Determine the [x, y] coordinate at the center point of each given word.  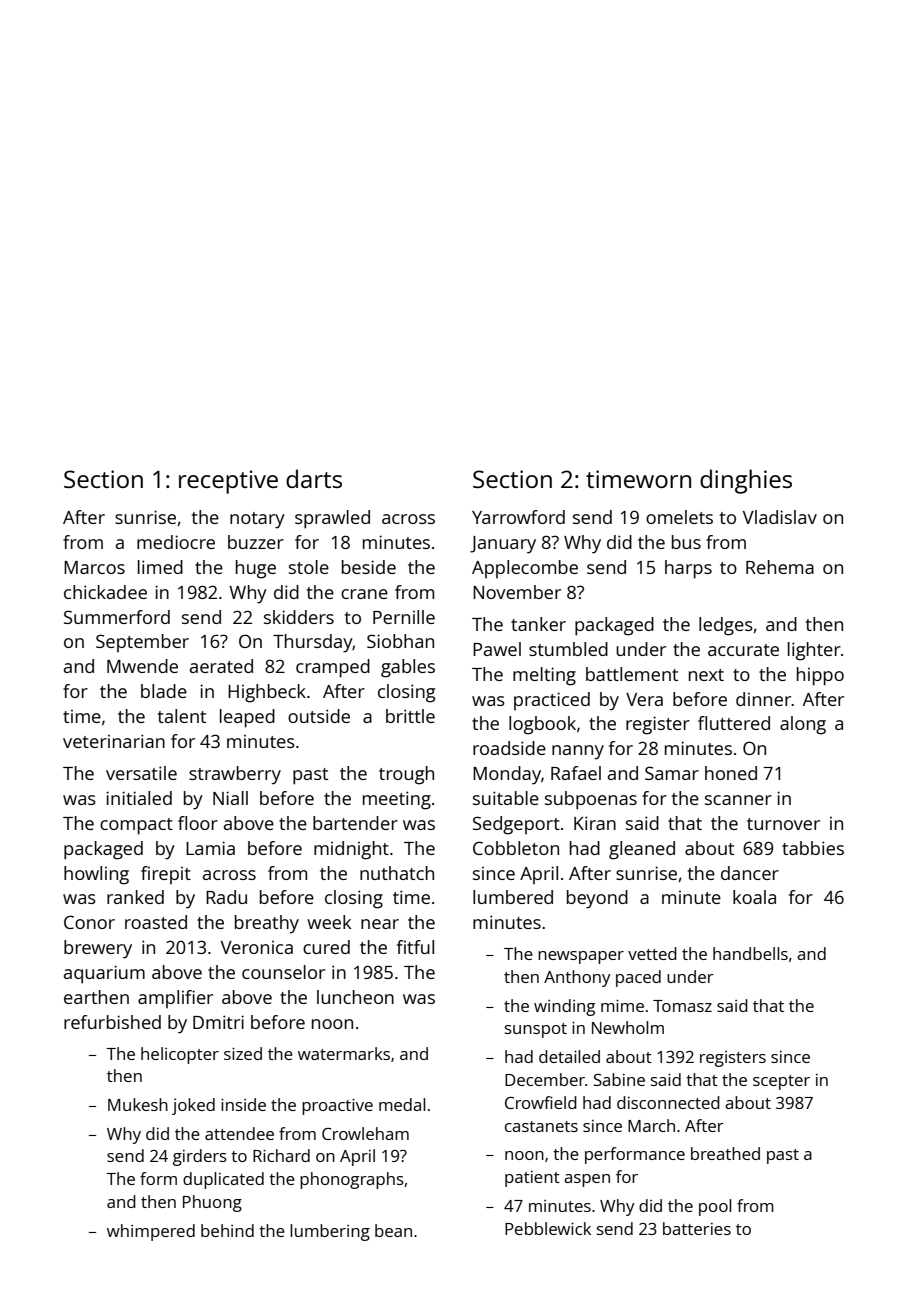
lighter [814, 651]
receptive [228, 482]
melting [544, 676]
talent [182, 716]
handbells [750, 953]
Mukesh [138, 1104]
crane [364, 594]
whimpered [151, 1232]
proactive [337, 1106]
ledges [726, 626]
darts [314, 478]
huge [256, 569]
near [380, 924]
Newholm [628, 1027]
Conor [89, 922]
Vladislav [780, 517]
